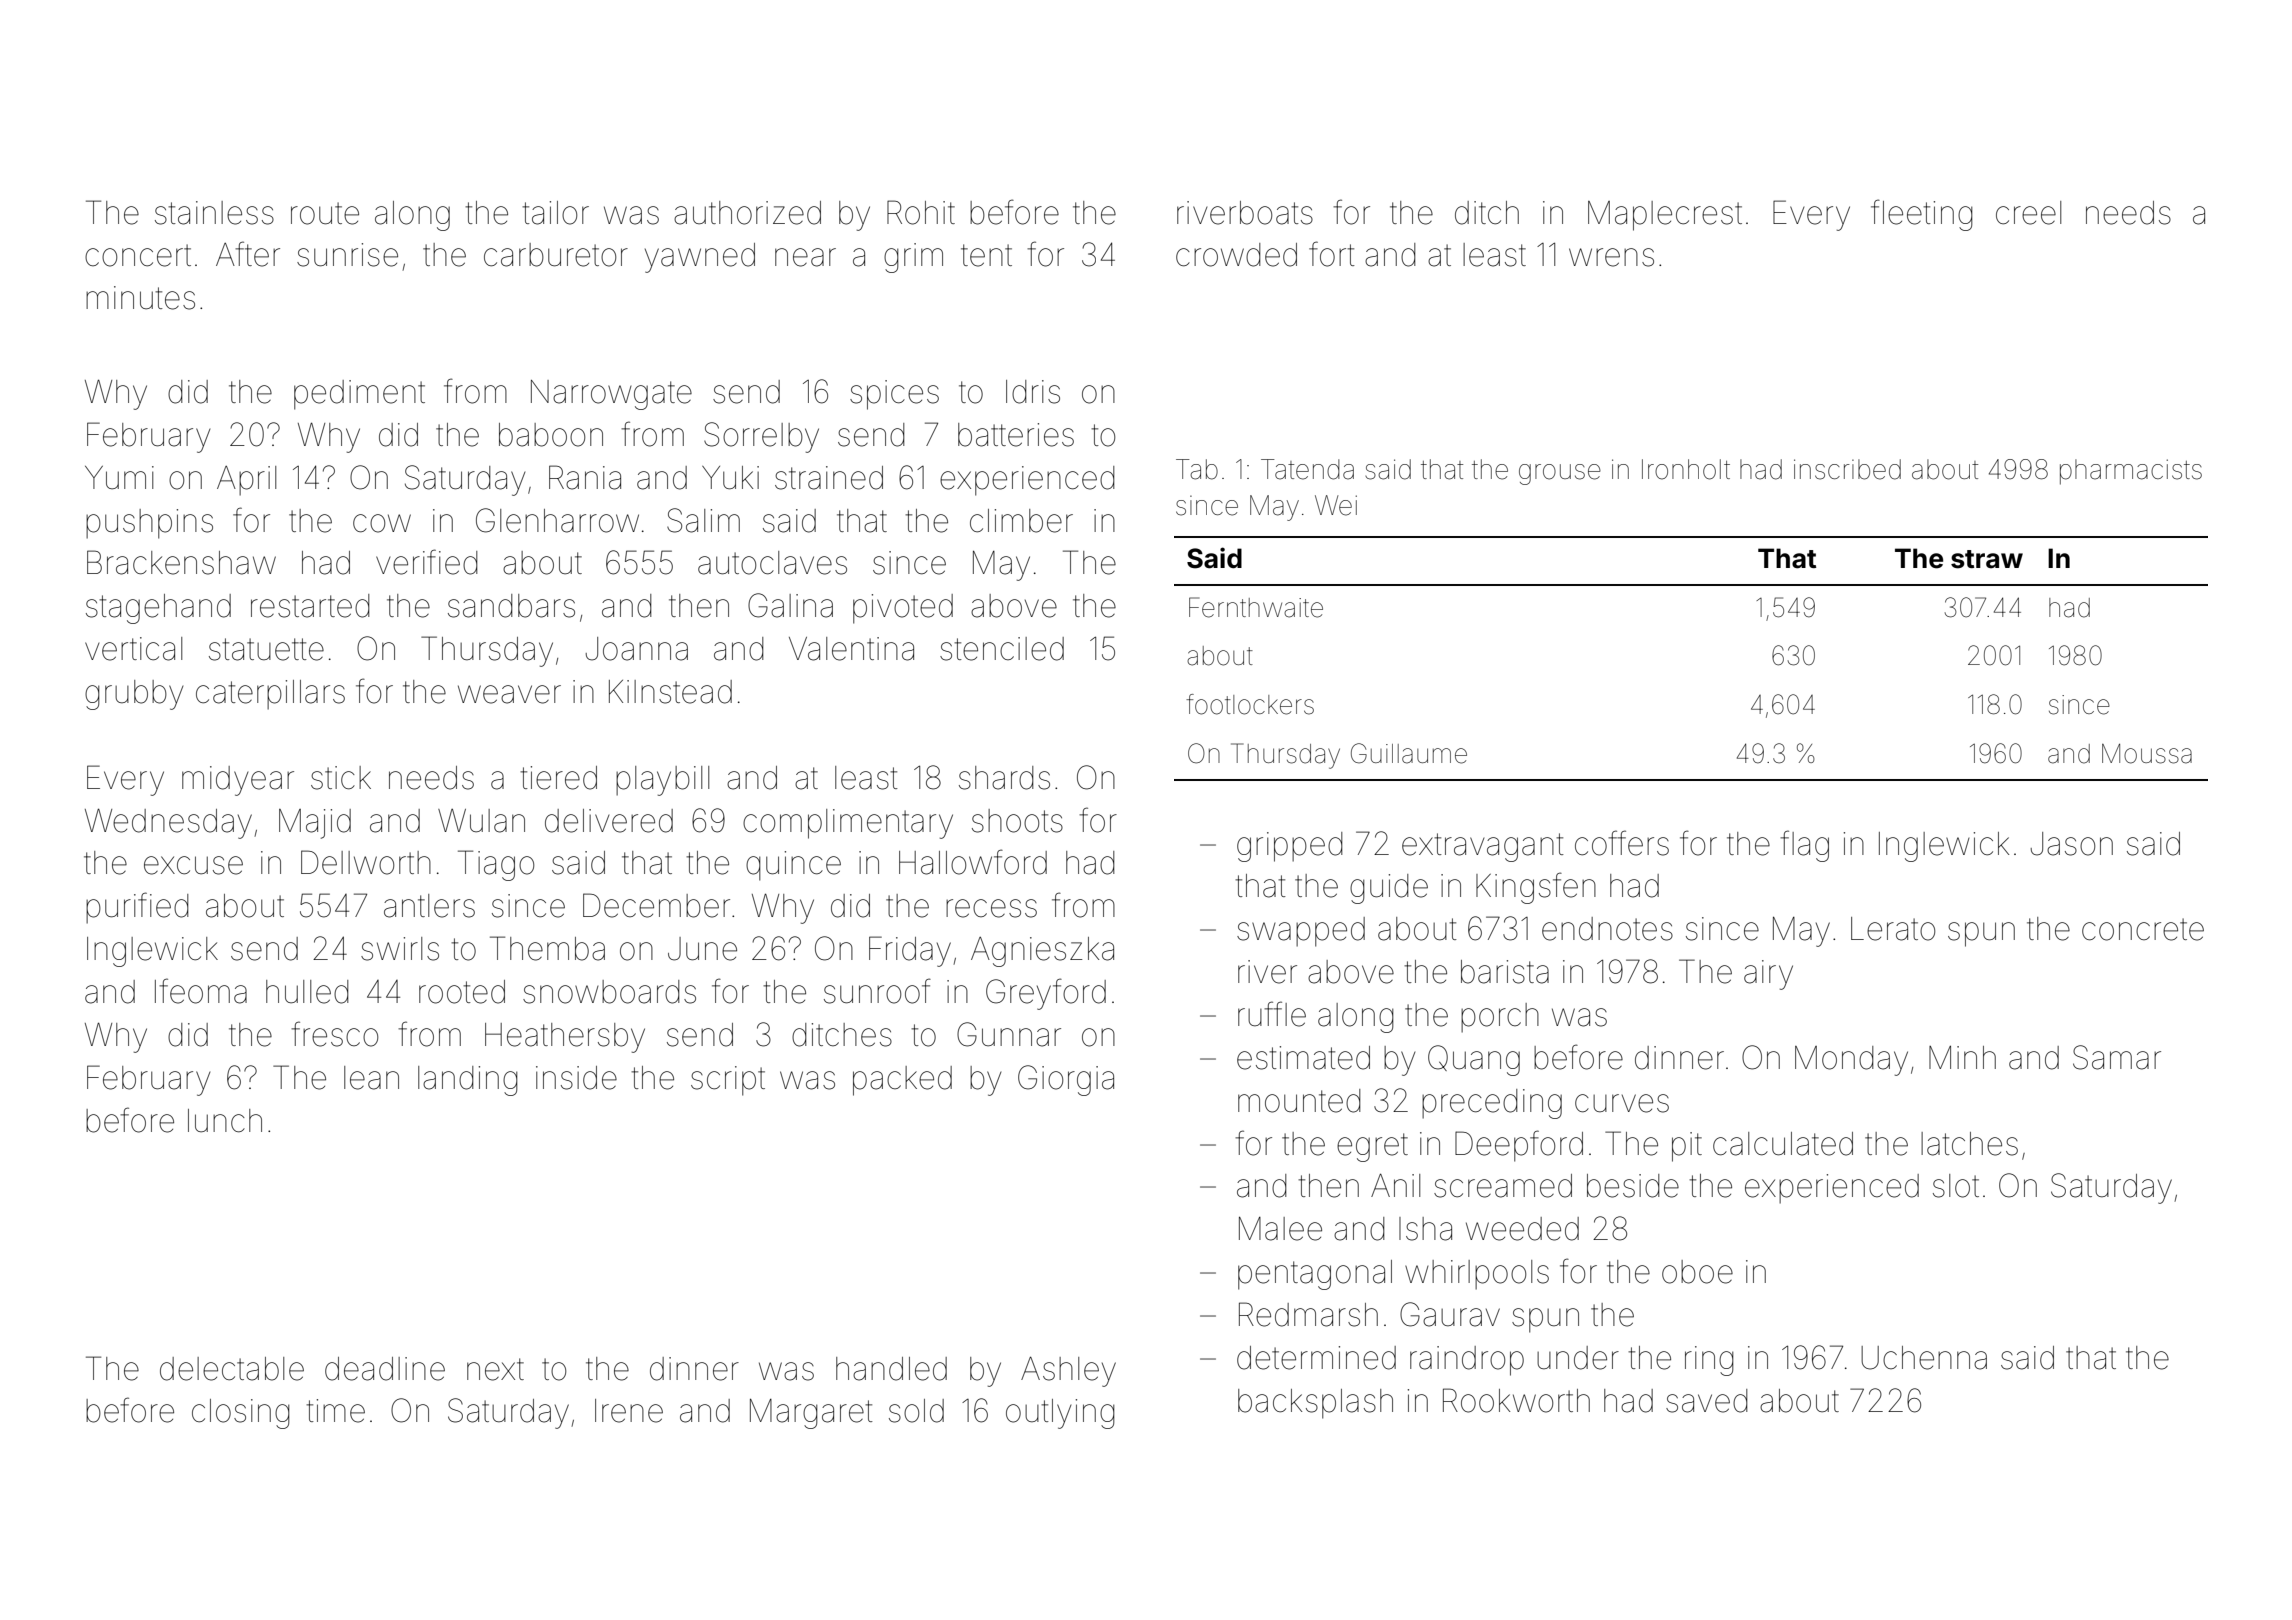 The image size is (2292, 1620). I want to click on lunch, so click(225, 1121).
